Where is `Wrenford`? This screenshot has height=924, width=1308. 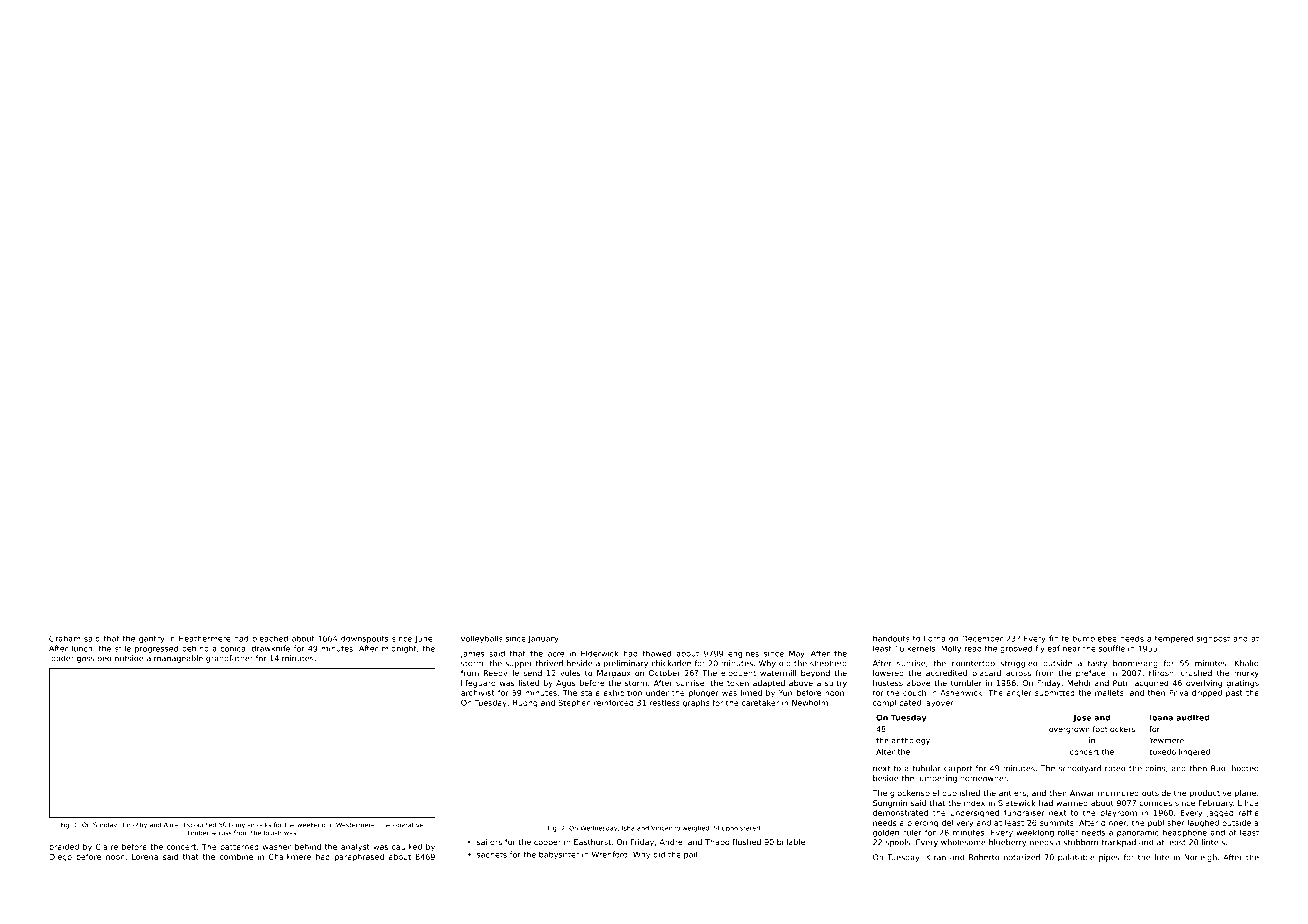
Wrenford is located at coordinates (609, 854).
